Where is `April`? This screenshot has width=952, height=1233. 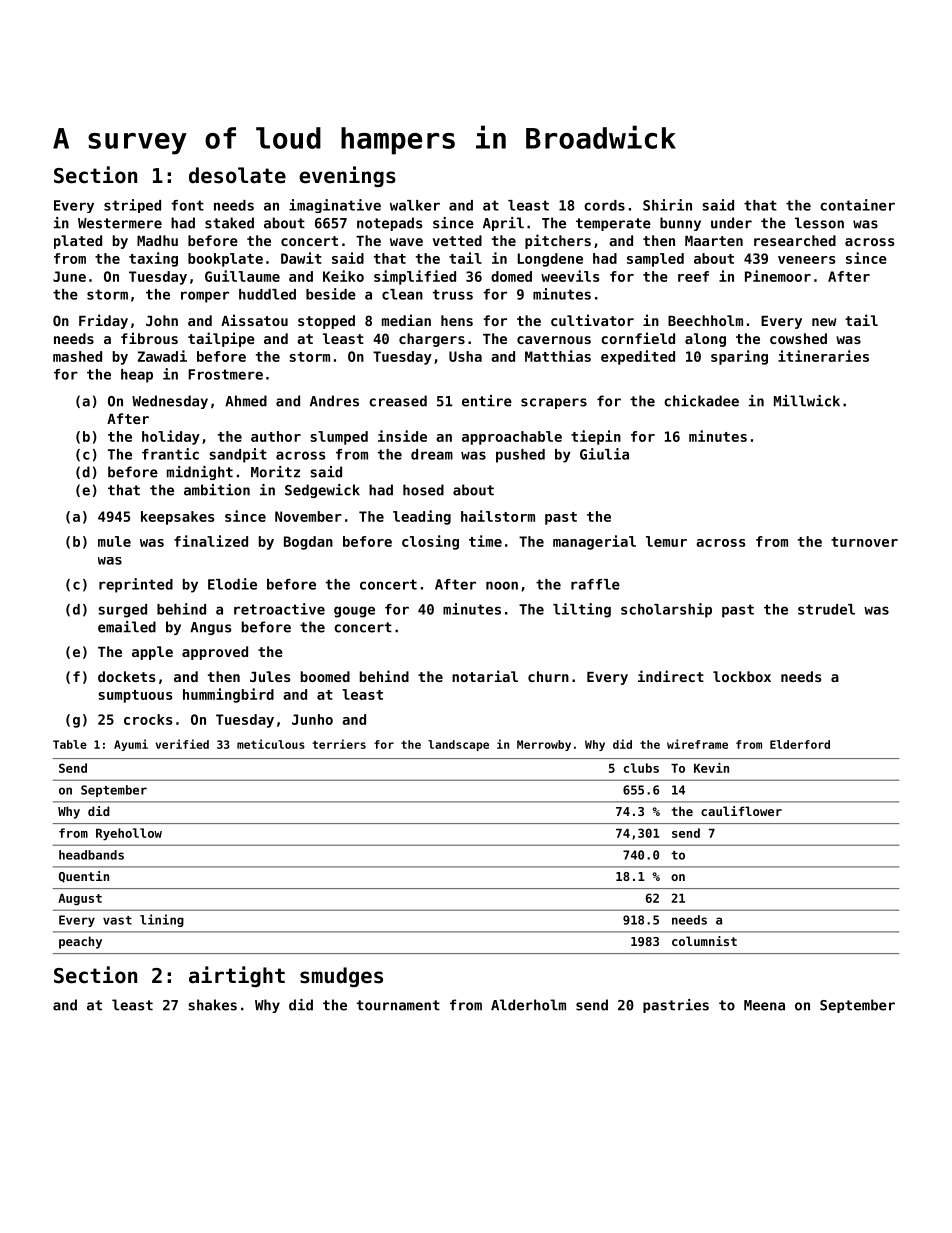
April is located at coordinates (503, 224).
